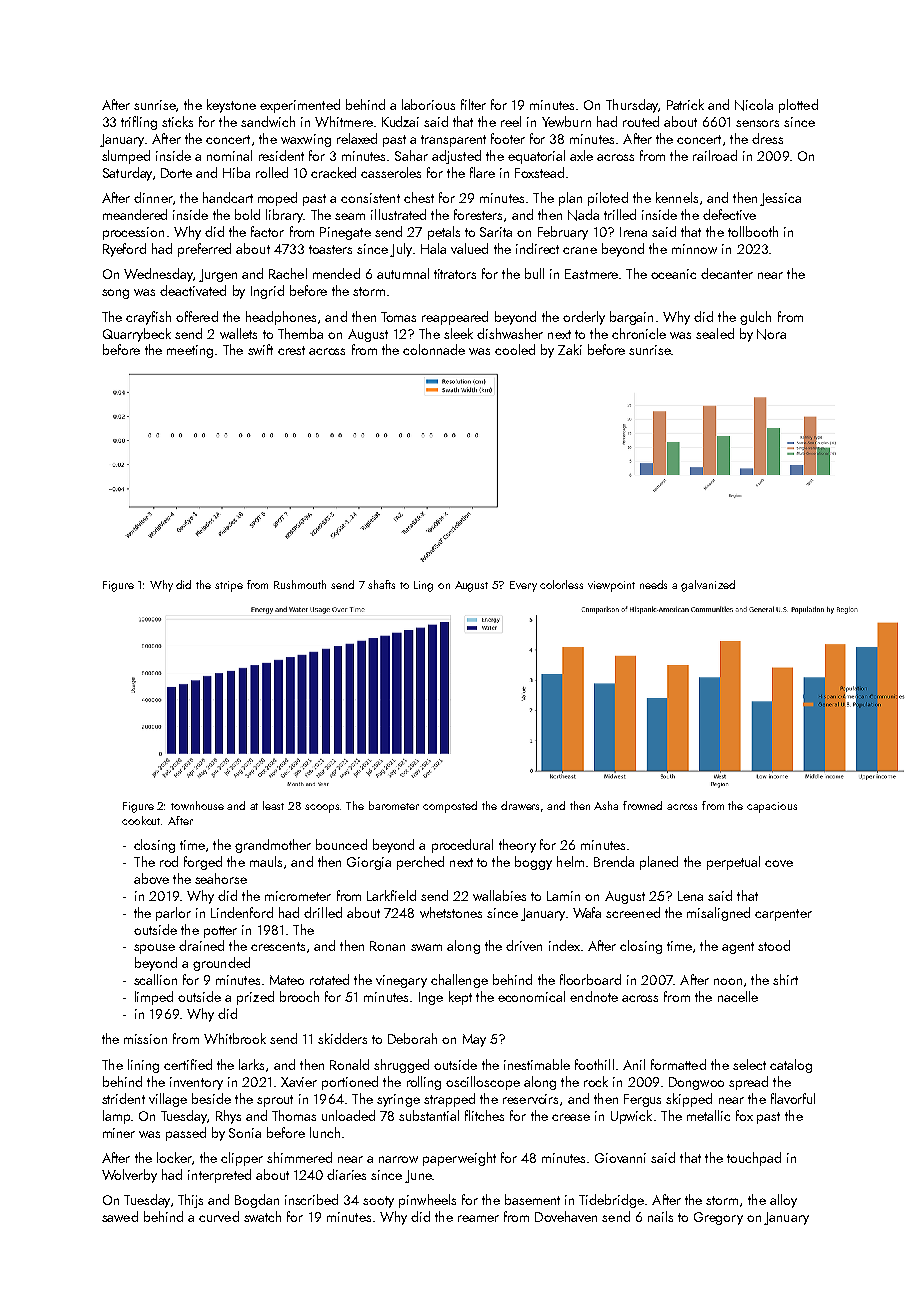  I want to click on inestimable, so click(537, 1064).
